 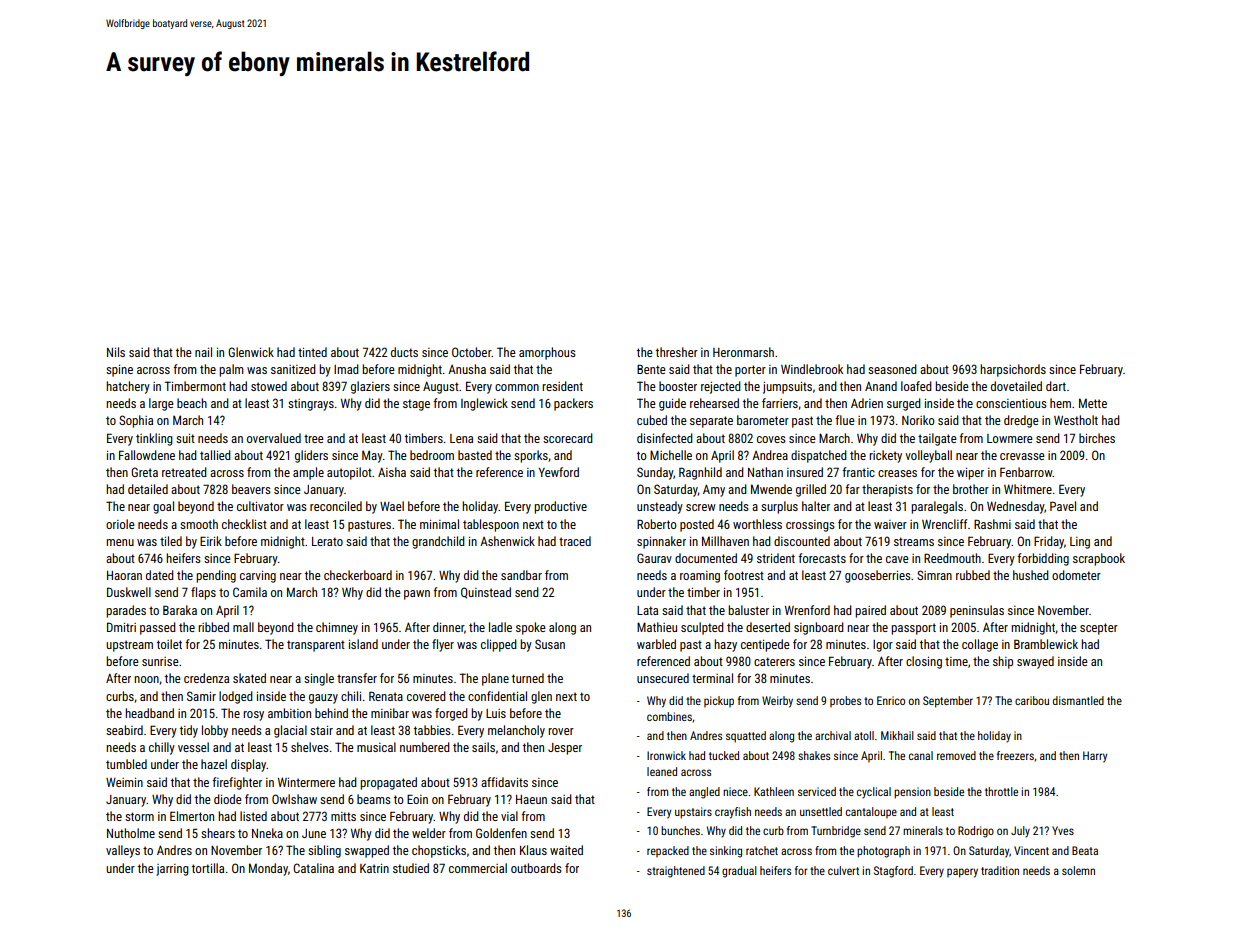 I want to click on Monday, so click(x=268, y=869).
